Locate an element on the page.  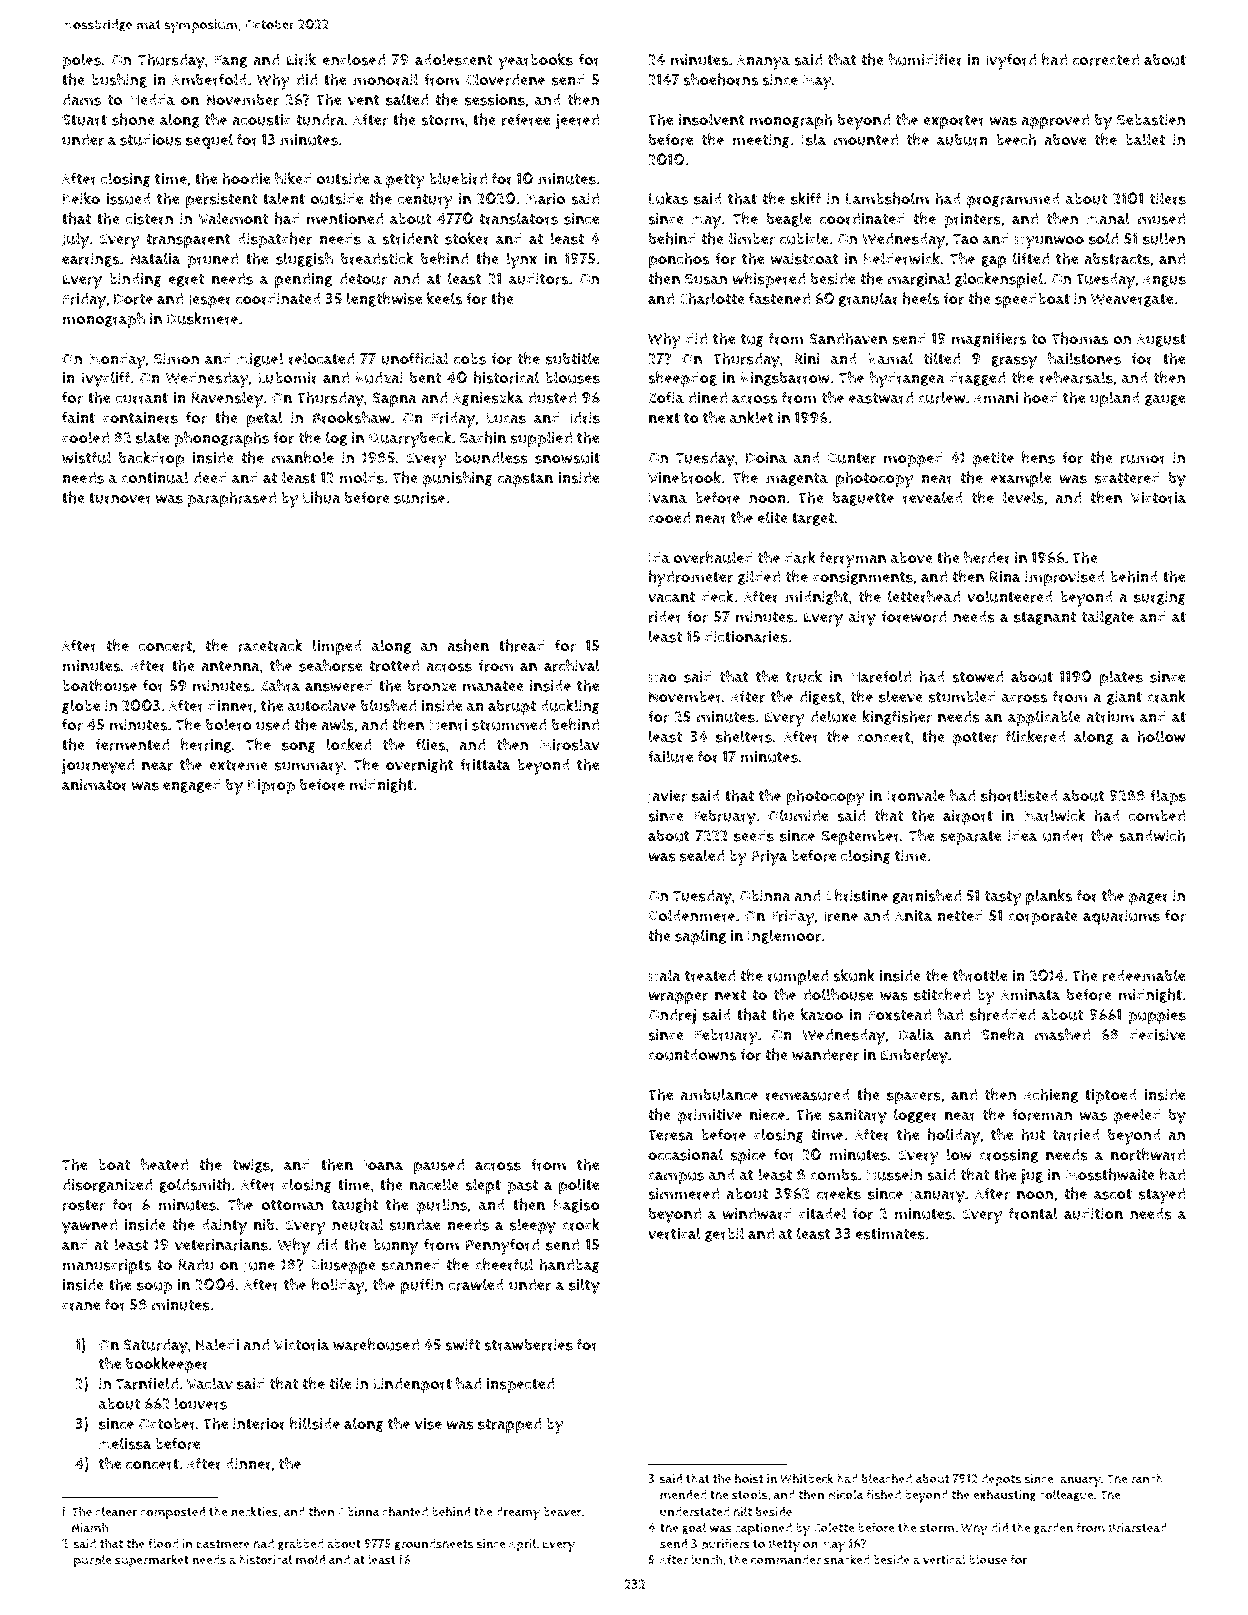
sullen is located at coordinates (1164, 238).
